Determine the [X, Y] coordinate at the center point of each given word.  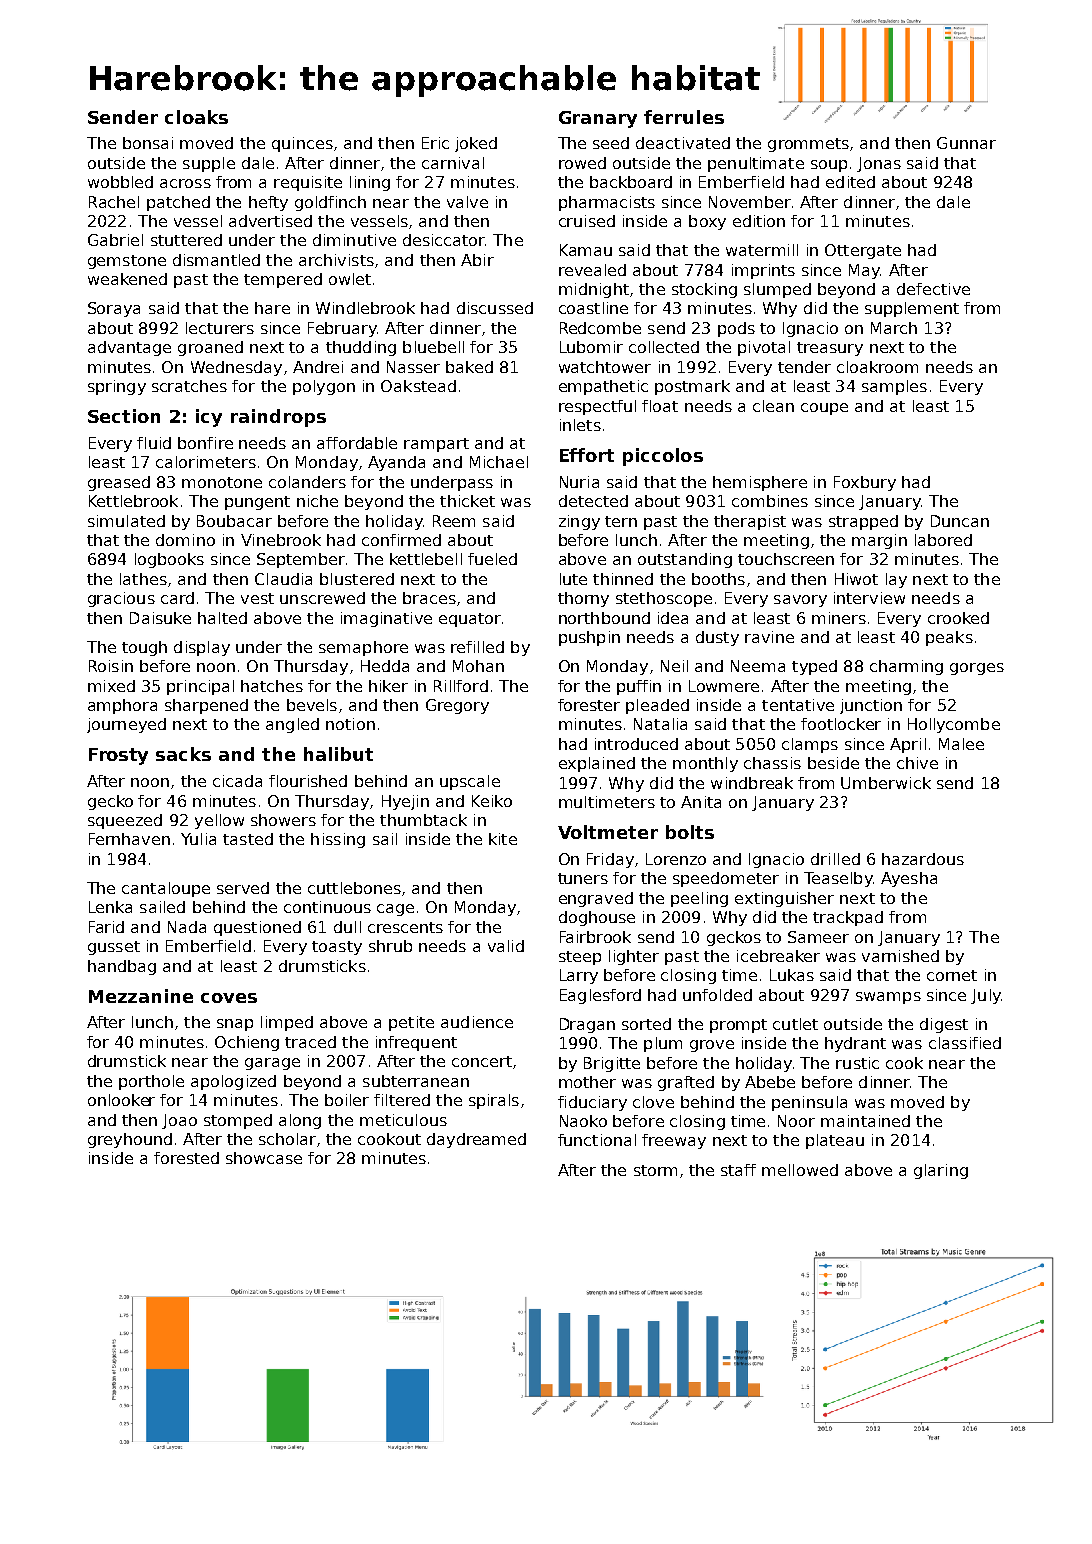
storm [655, 1170]
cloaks [196, 117]
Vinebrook [281, 540]
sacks [183, 754]
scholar [287, 1139]
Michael [499, 462]
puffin [639, 687]
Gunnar [966, 143]
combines [770, 501]
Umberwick [886, 783]
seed [611, 143]
